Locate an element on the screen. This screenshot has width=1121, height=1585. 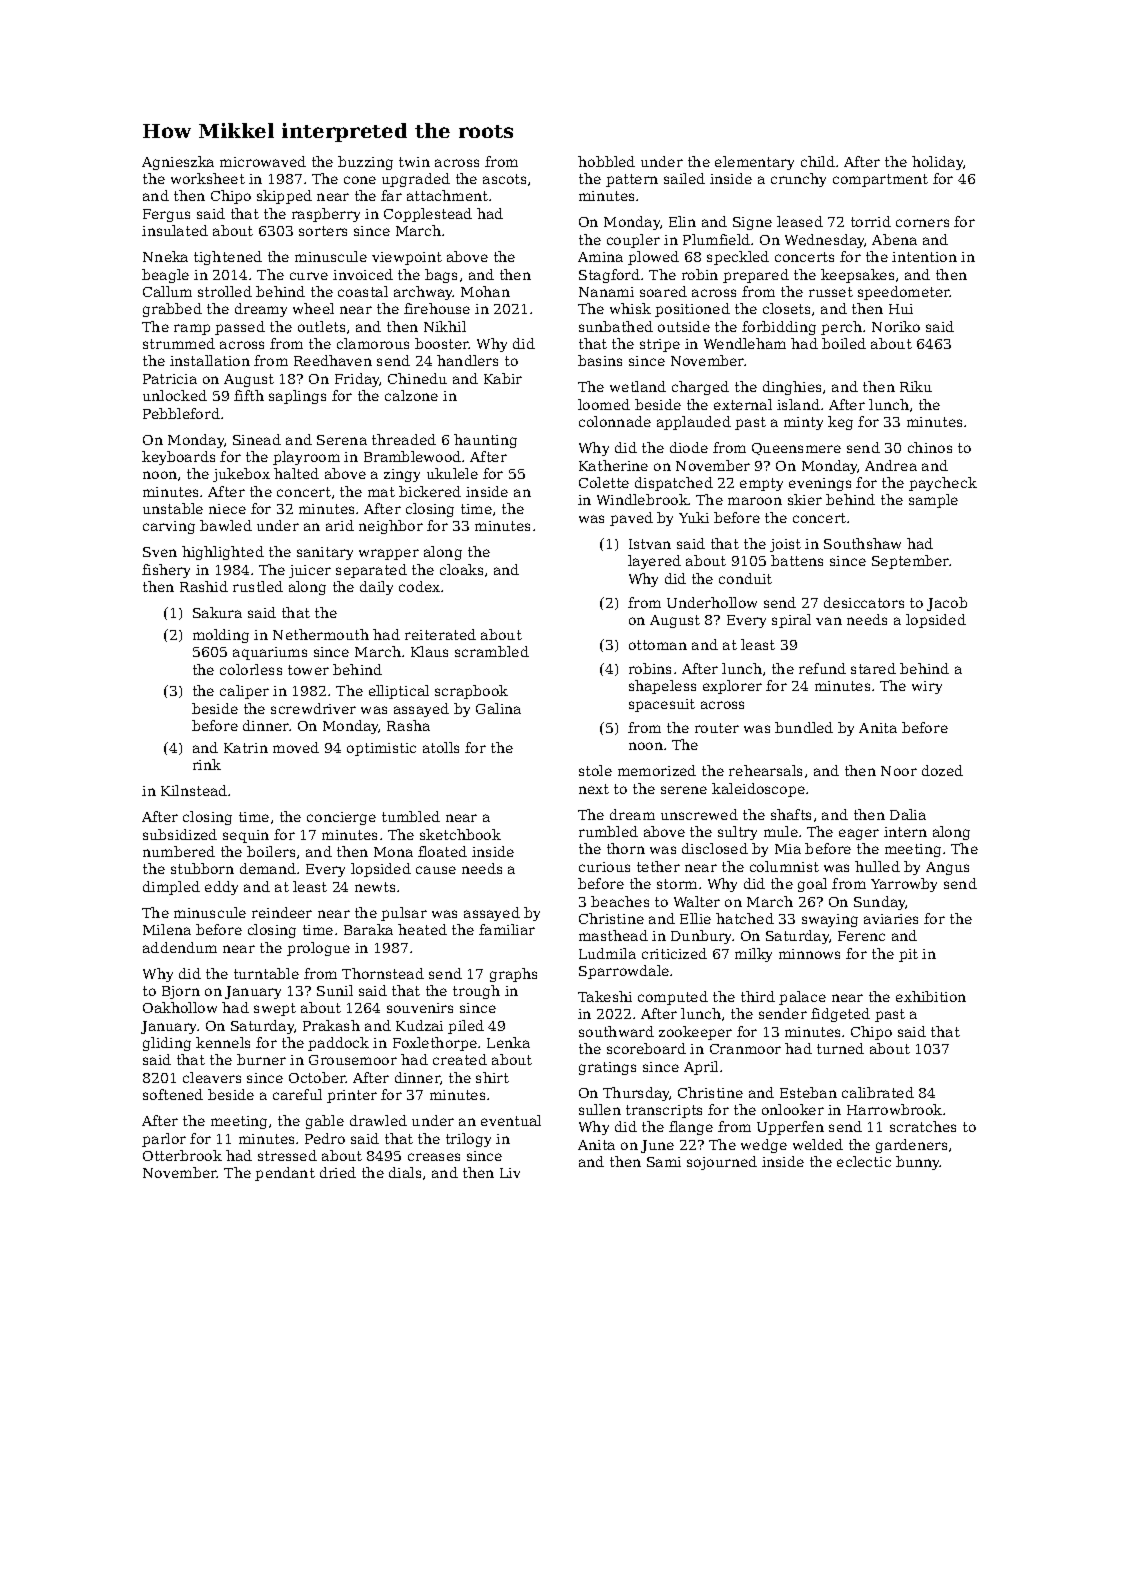
molding is located at coordinates (221, 636).
